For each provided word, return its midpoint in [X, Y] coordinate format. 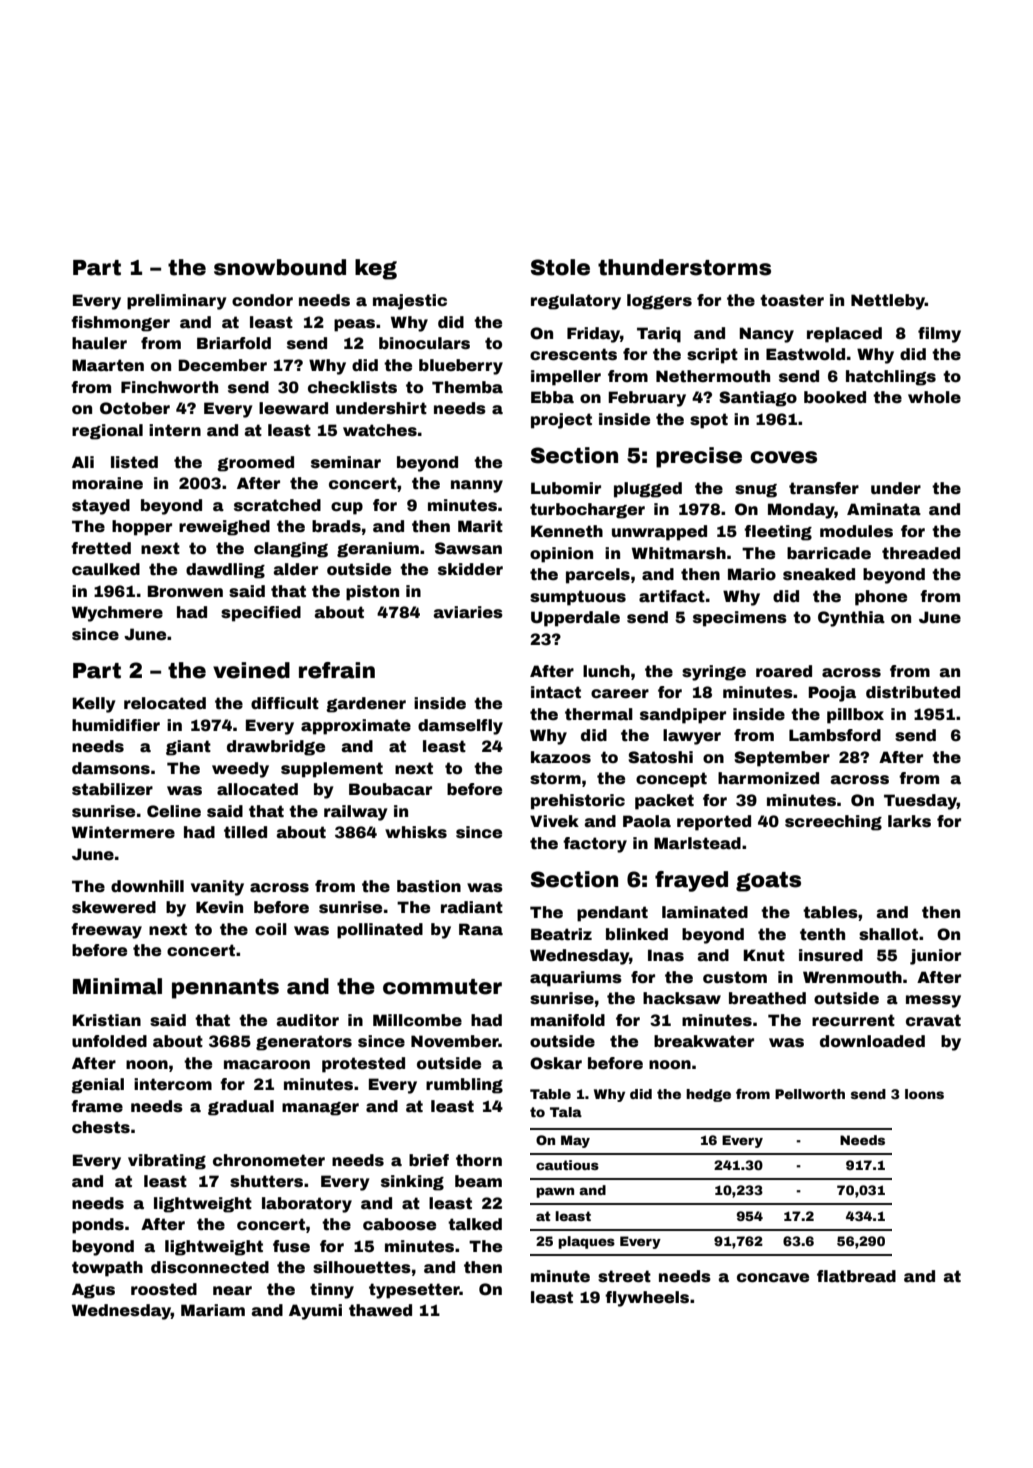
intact [556, 692]
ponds [98, 1226]
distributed [913, 692]
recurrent [853, 1020]
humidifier [116, 725]
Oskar [556, 1063]
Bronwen [185, 591]
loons [924, 1094]
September [782, 759]
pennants [225, 989]
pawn [555, 1192]
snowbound [280, 267]
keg [376, 269]
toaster [792, 300]
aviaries [468, 612]
